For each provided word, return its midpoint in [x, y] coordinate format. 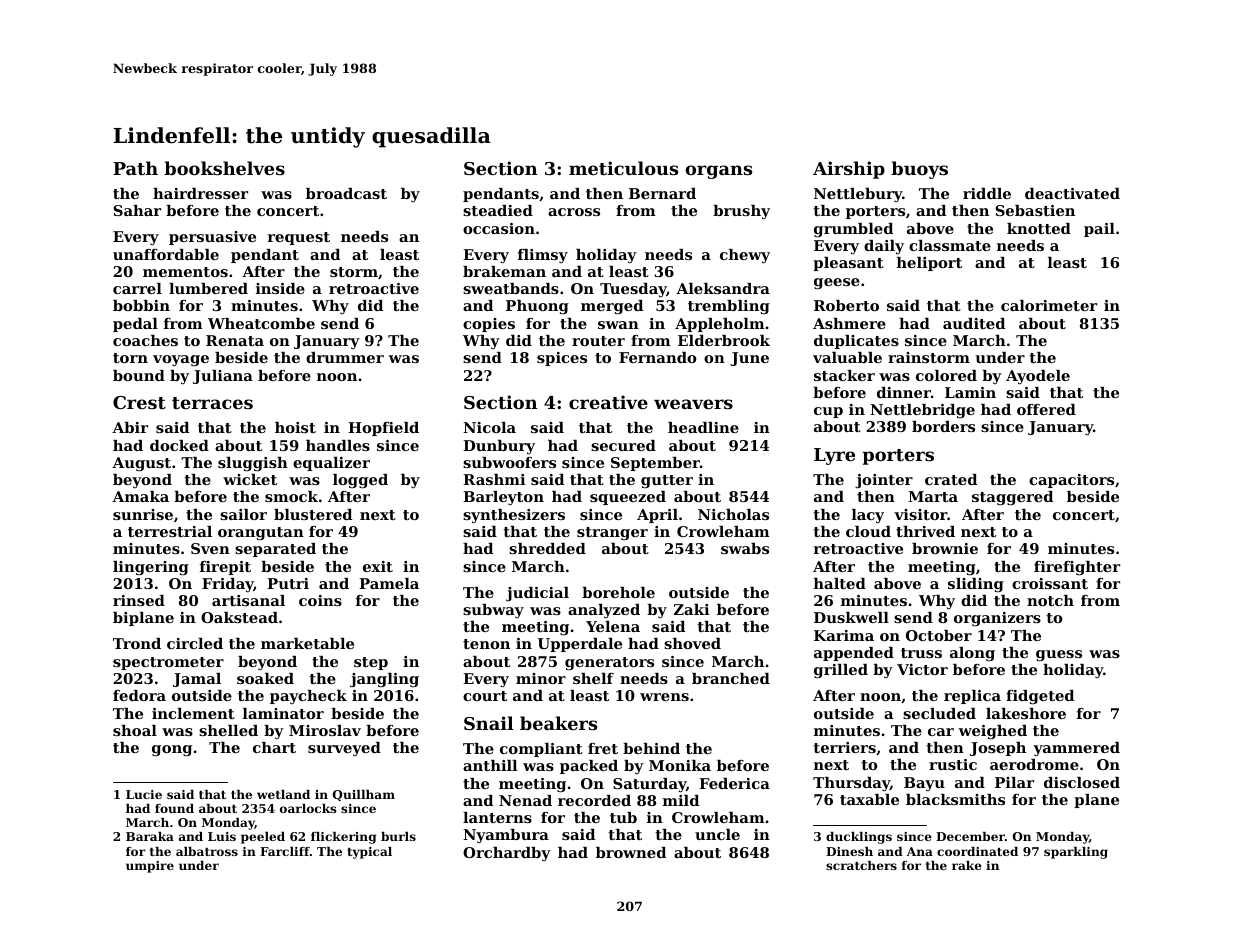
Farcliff [285, 851]
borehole [618, 592]
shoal [135, 730]
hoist [295, 427]
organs [718, 172]
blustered [313, 514]
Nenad [525, 800]
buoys [919, 170]
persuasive [212, 238]
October [939, 635]
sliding [976, 585]
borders [943, 426]
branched [731, 678]
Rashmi [494, 479]
